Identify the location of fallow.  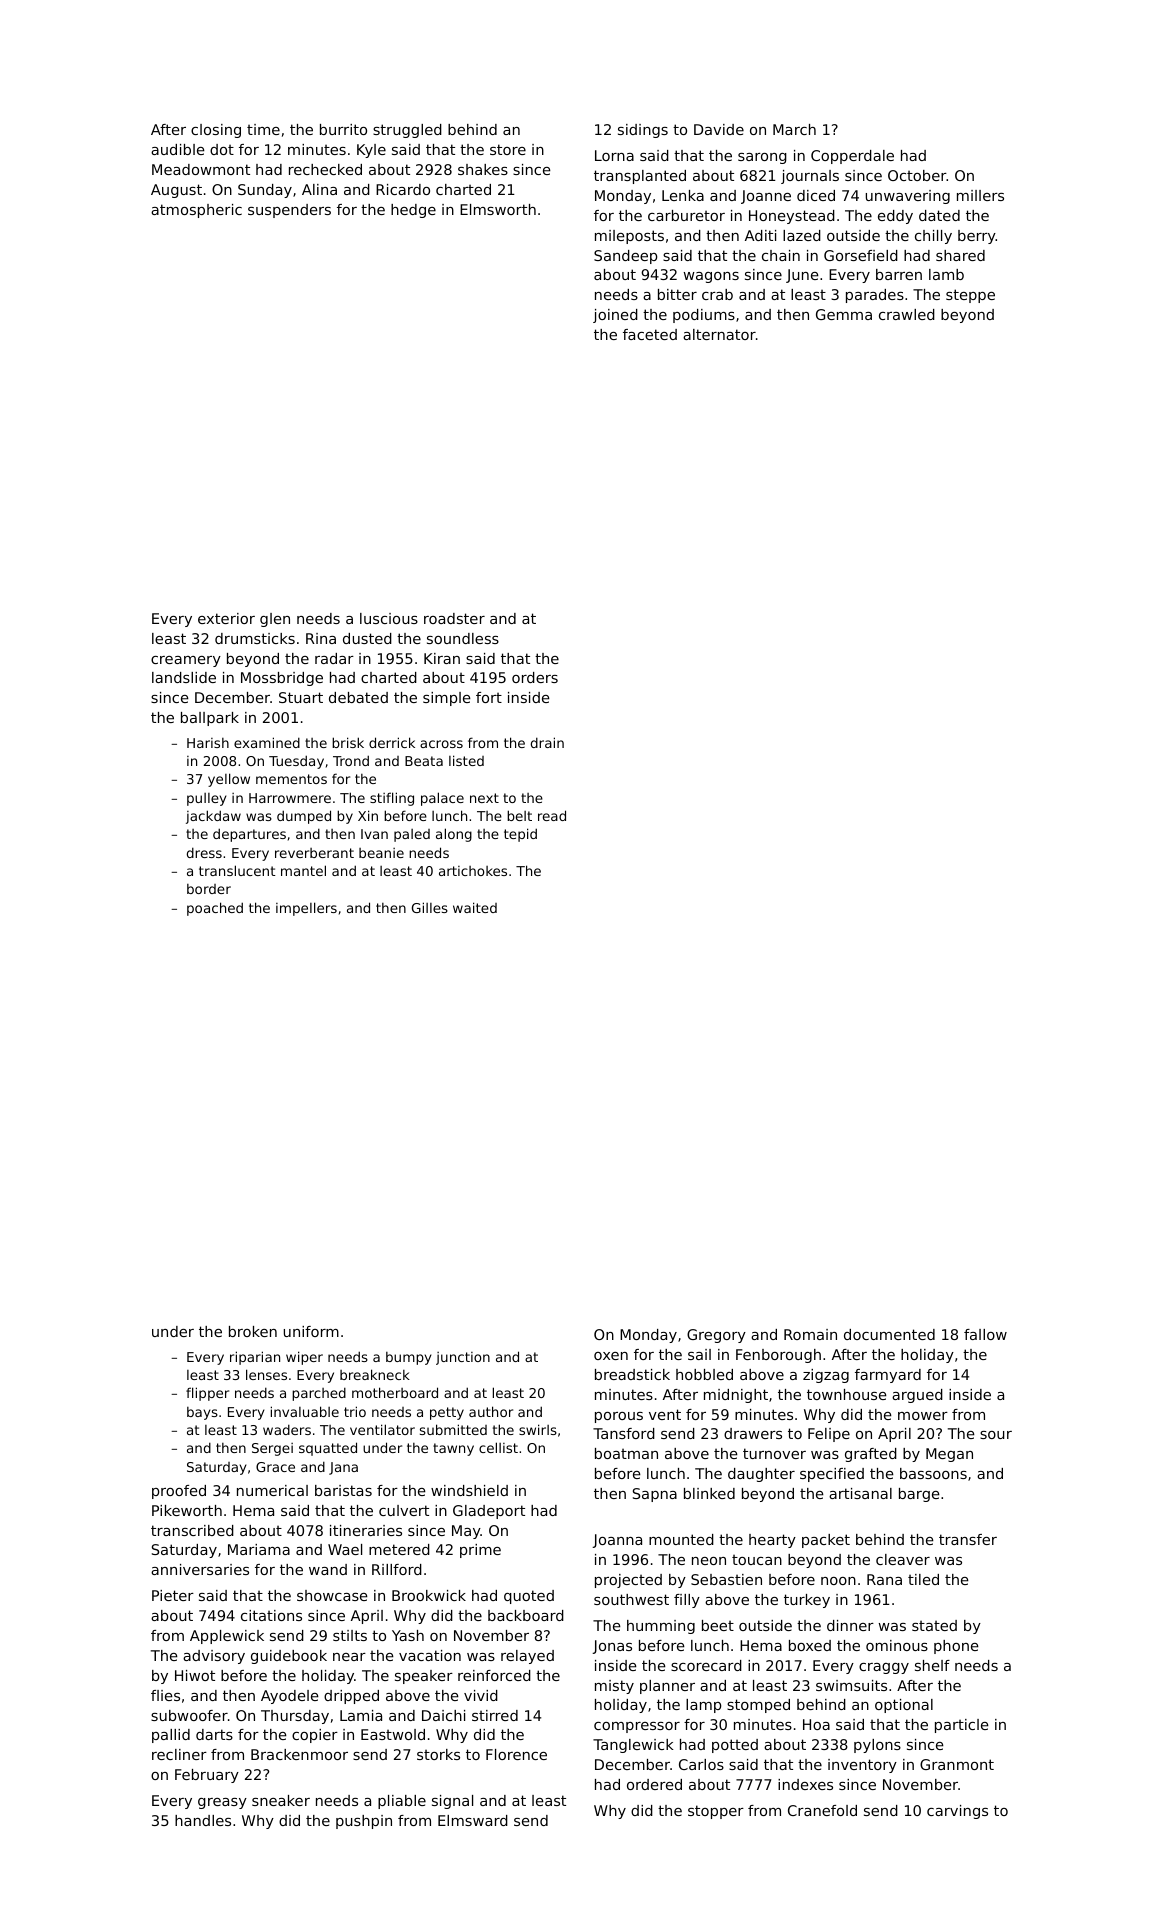
(985, 1334).
